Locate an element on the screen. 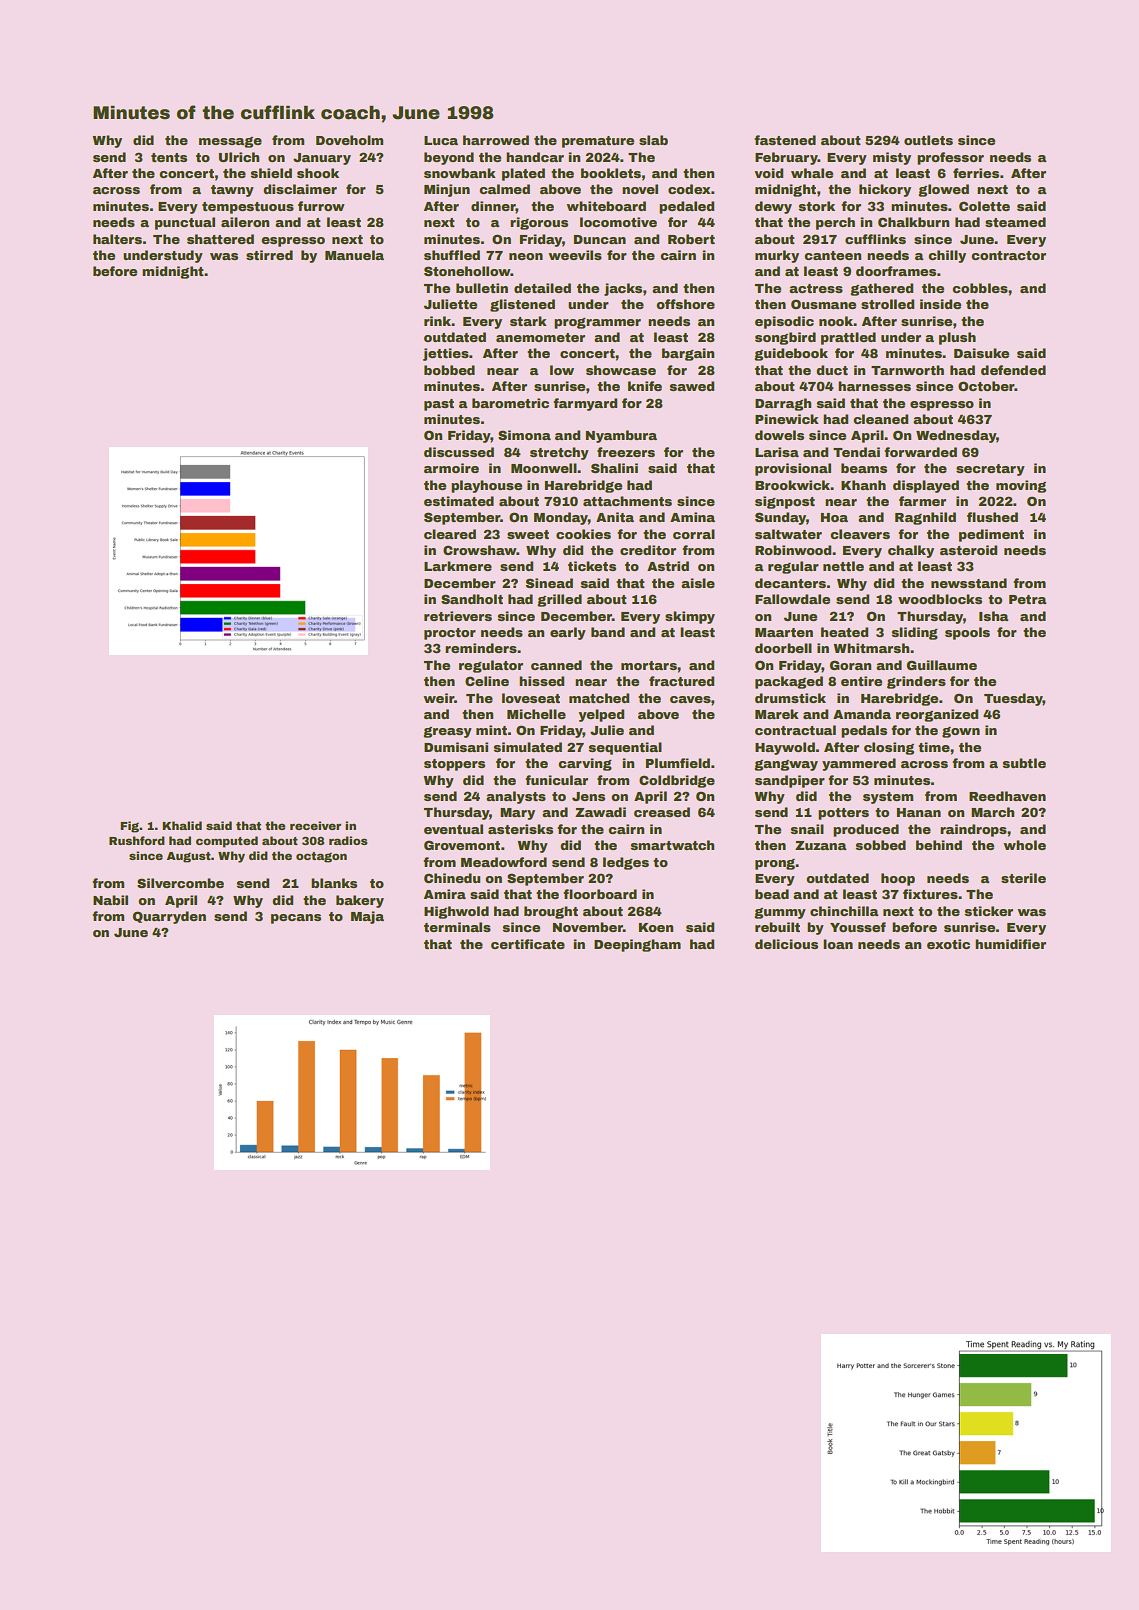 The width and height of the screenshot is (1139, 1610). estimated is located at coordinates (459, 501).
